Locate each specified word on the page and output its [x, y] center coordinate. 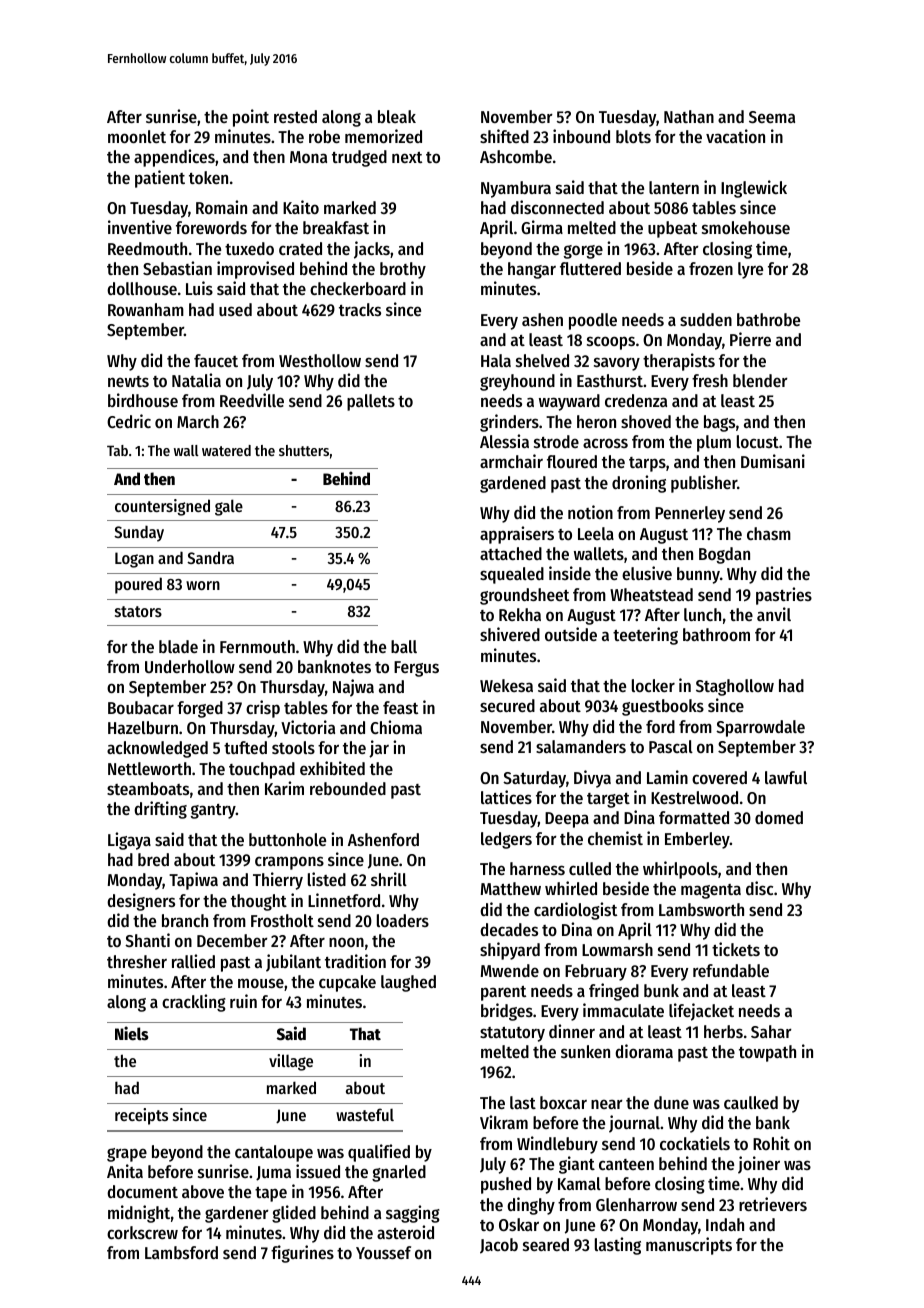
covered [719, 777]
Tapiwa [193, 881]
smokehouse [746, 227]
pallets [371, 402]
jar [379, 749]
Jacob [499, 1246]
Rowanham [146, 309]
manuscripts [689, 1246]
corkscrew [142, 1232]
